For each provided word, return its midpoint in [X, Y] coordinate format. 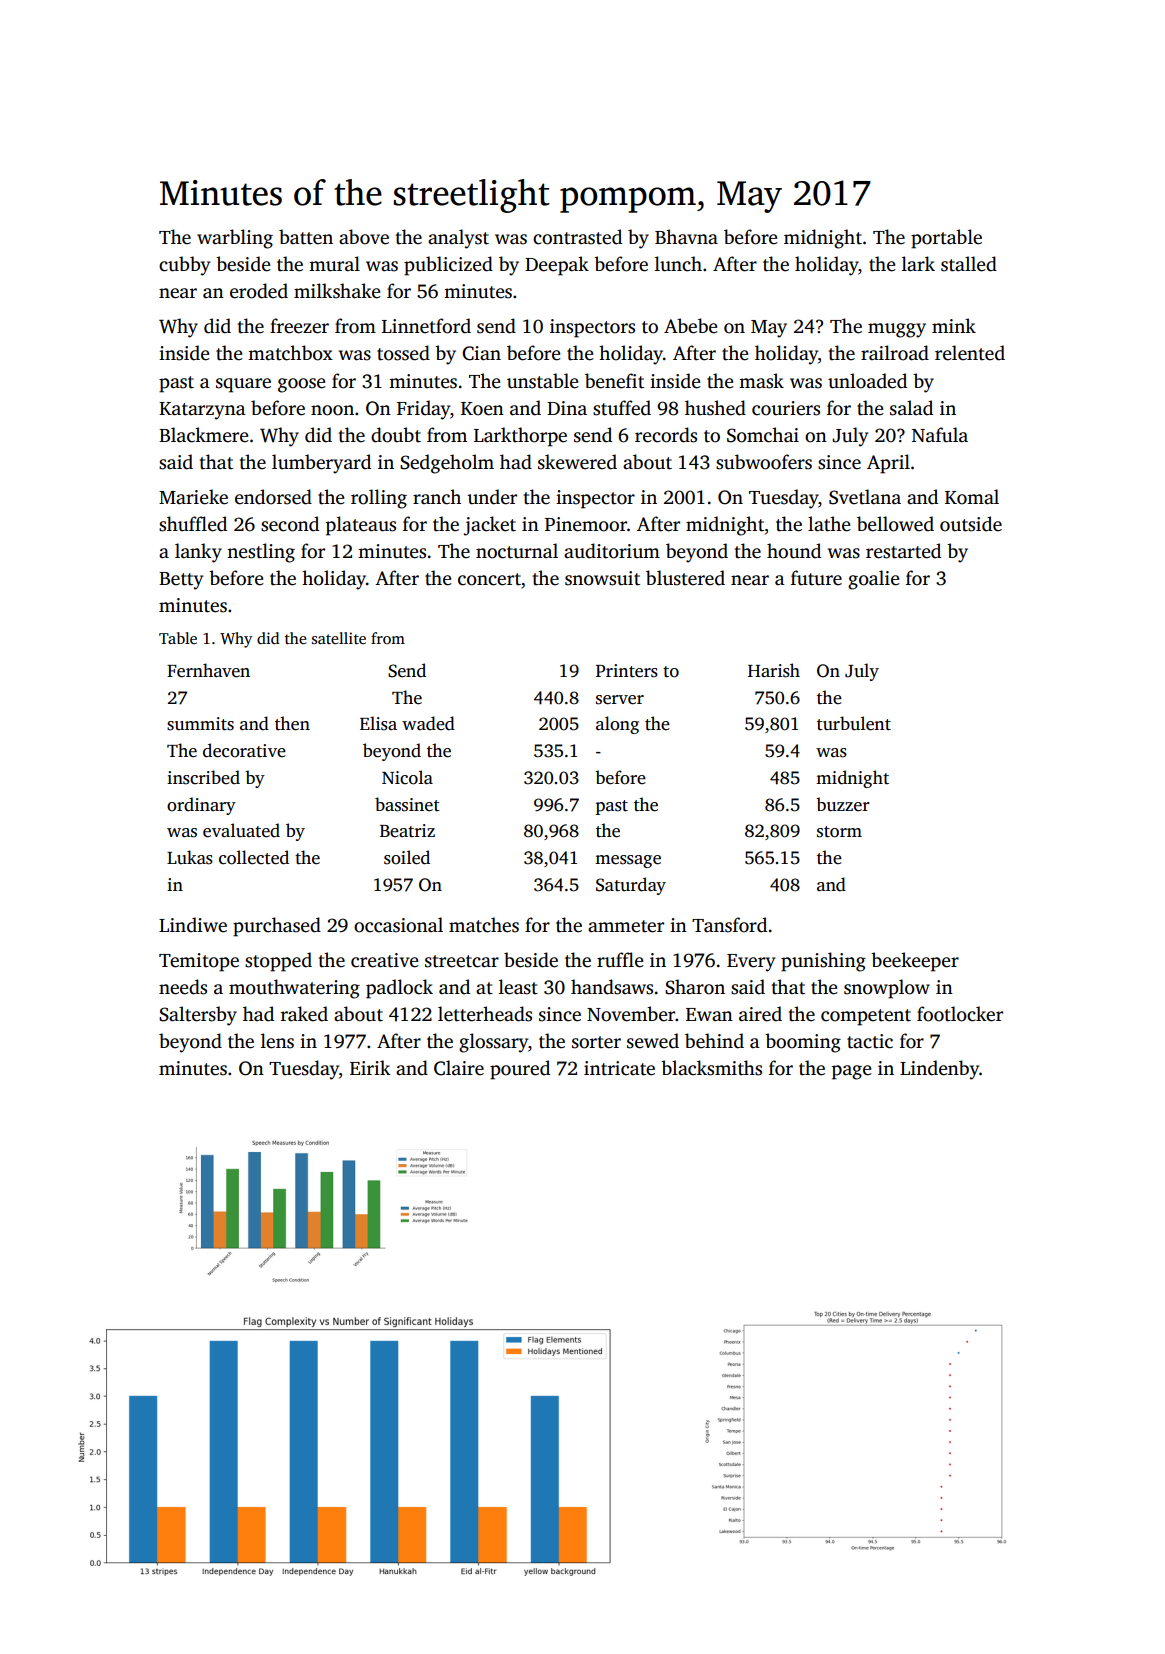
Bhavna [686, 236]
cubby [184, 266]
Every [751, 963]
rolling [379, 499]
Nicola [407, 777]
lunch [678, 264]
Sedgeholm [447, 464]
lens [277, 1041]
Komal [972, 497]
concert [489, 579]
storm [839, 832]
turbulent [854, 723]
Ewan [709, 1014]
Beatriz [407, 831]
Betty [181, 581]
